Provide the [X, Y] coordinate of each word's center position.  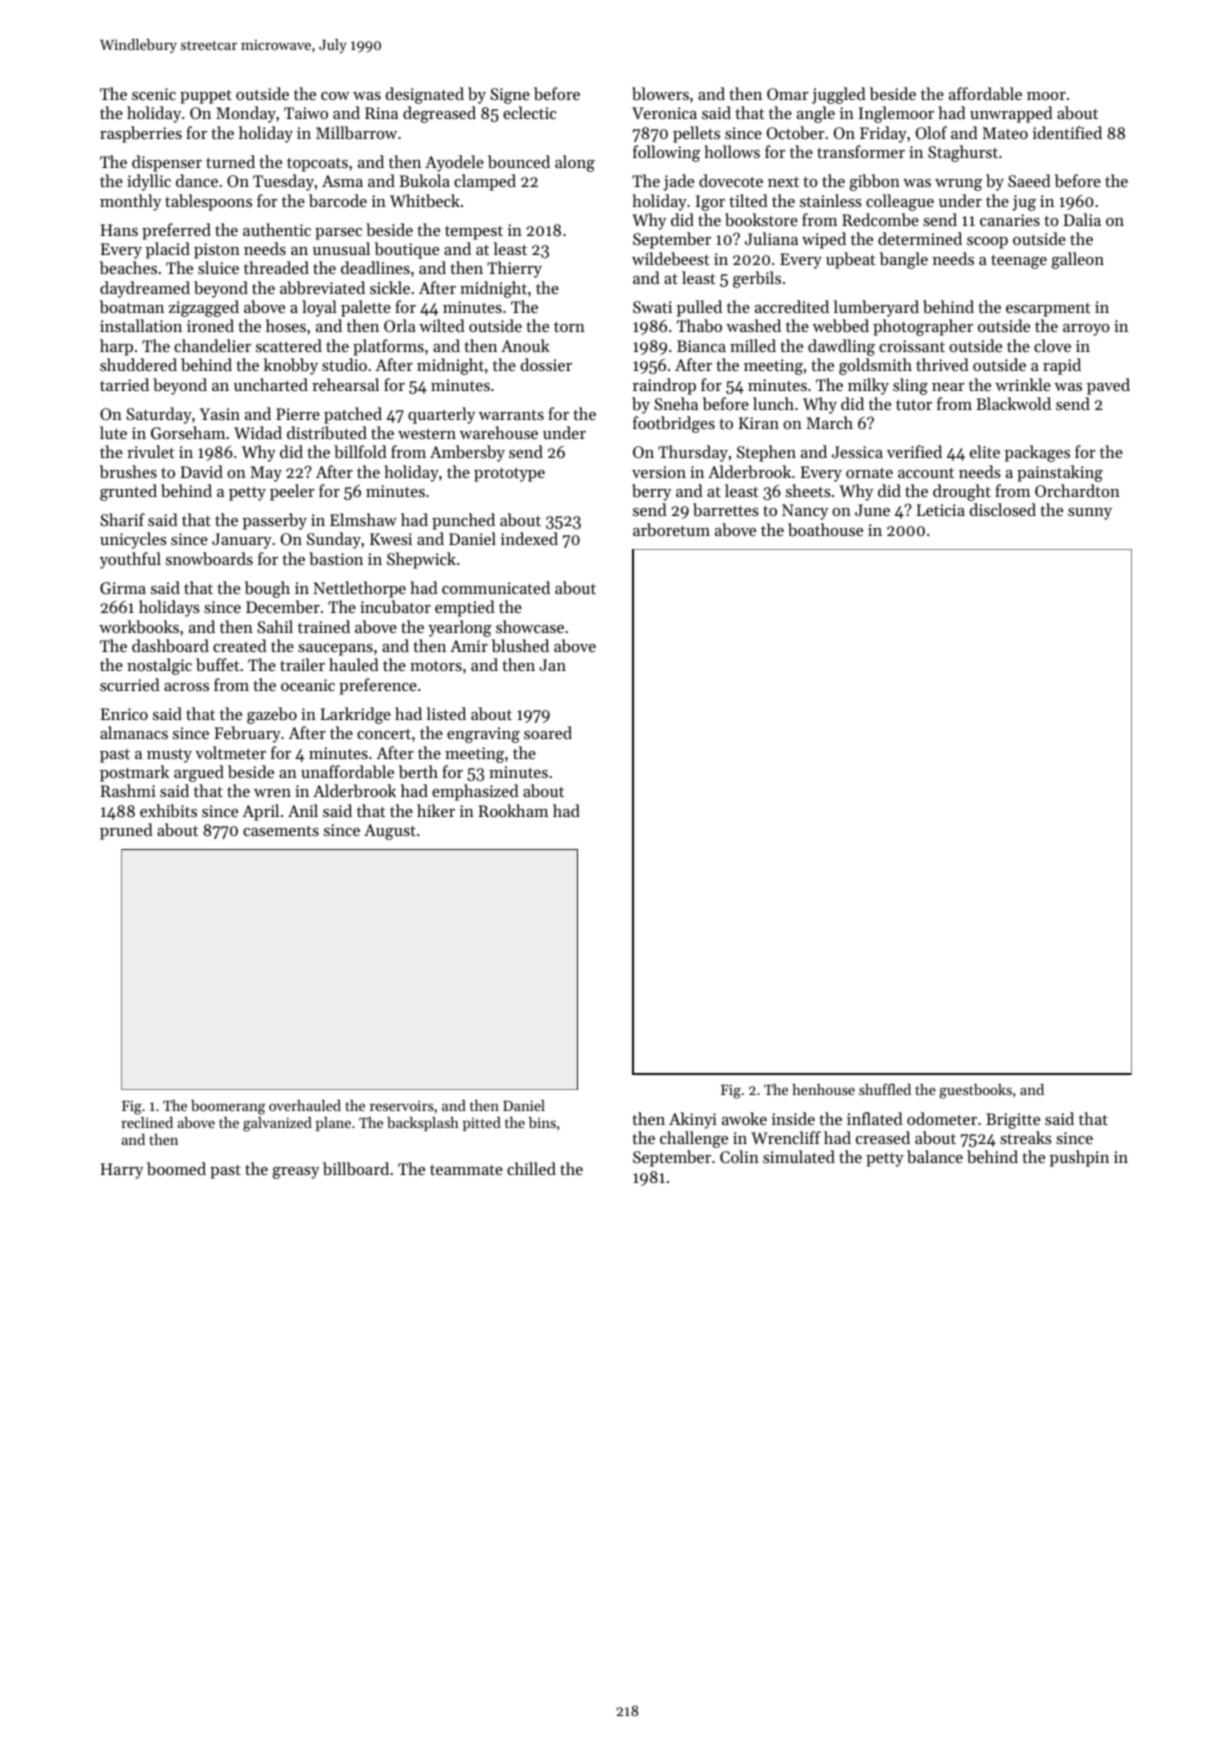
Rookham [513, 810]
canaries [1010, 220]
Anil [303, 810]
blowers [660, 93]
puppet [206, 97]
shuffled [885, 1089]
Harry [122, 1171]
